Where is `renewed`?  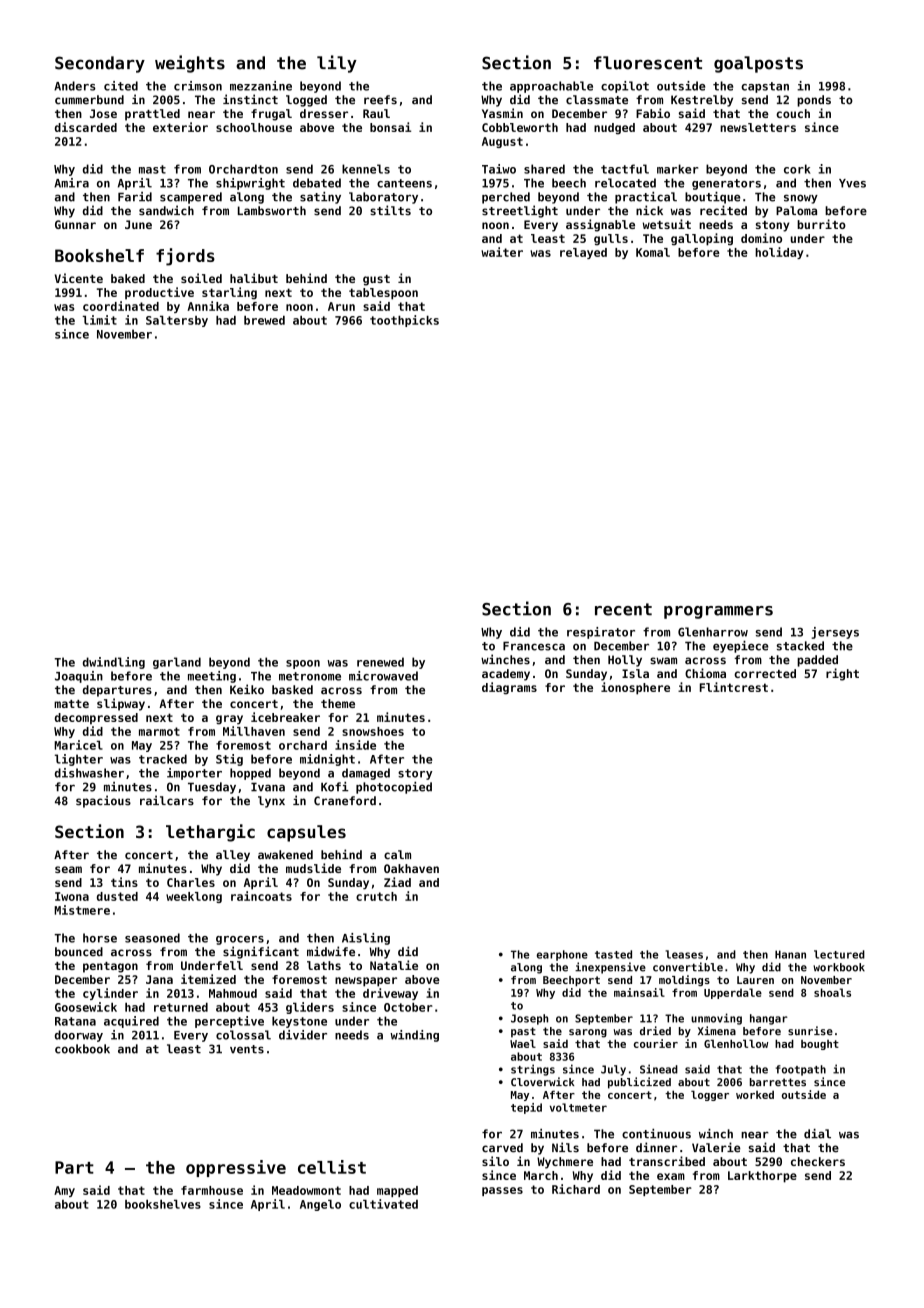
renewed is located at coordinates (380, 662).
